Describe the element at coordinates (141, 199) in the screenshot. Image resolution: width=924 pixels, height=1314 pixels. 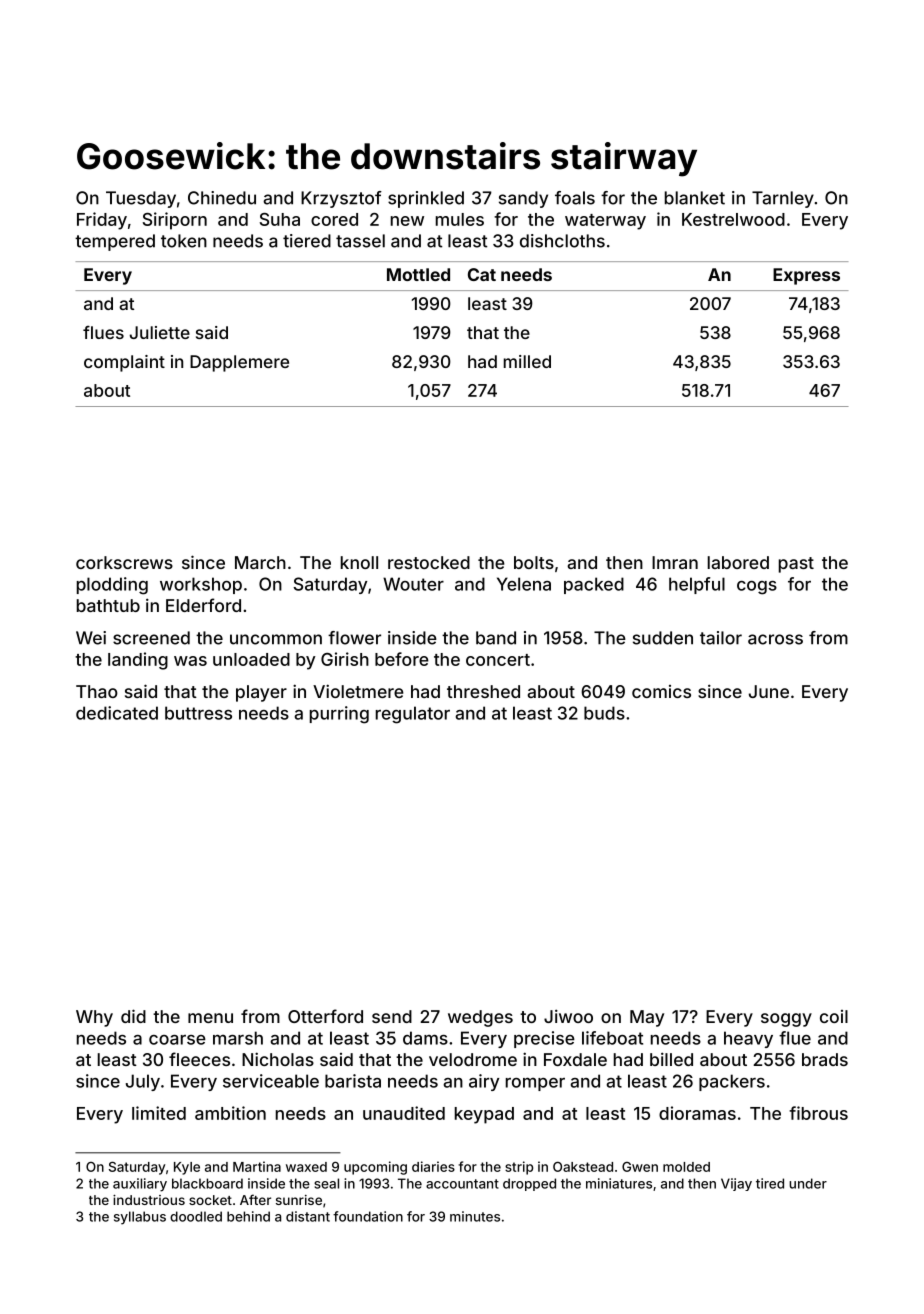
I see `Tuesday` at that location.
